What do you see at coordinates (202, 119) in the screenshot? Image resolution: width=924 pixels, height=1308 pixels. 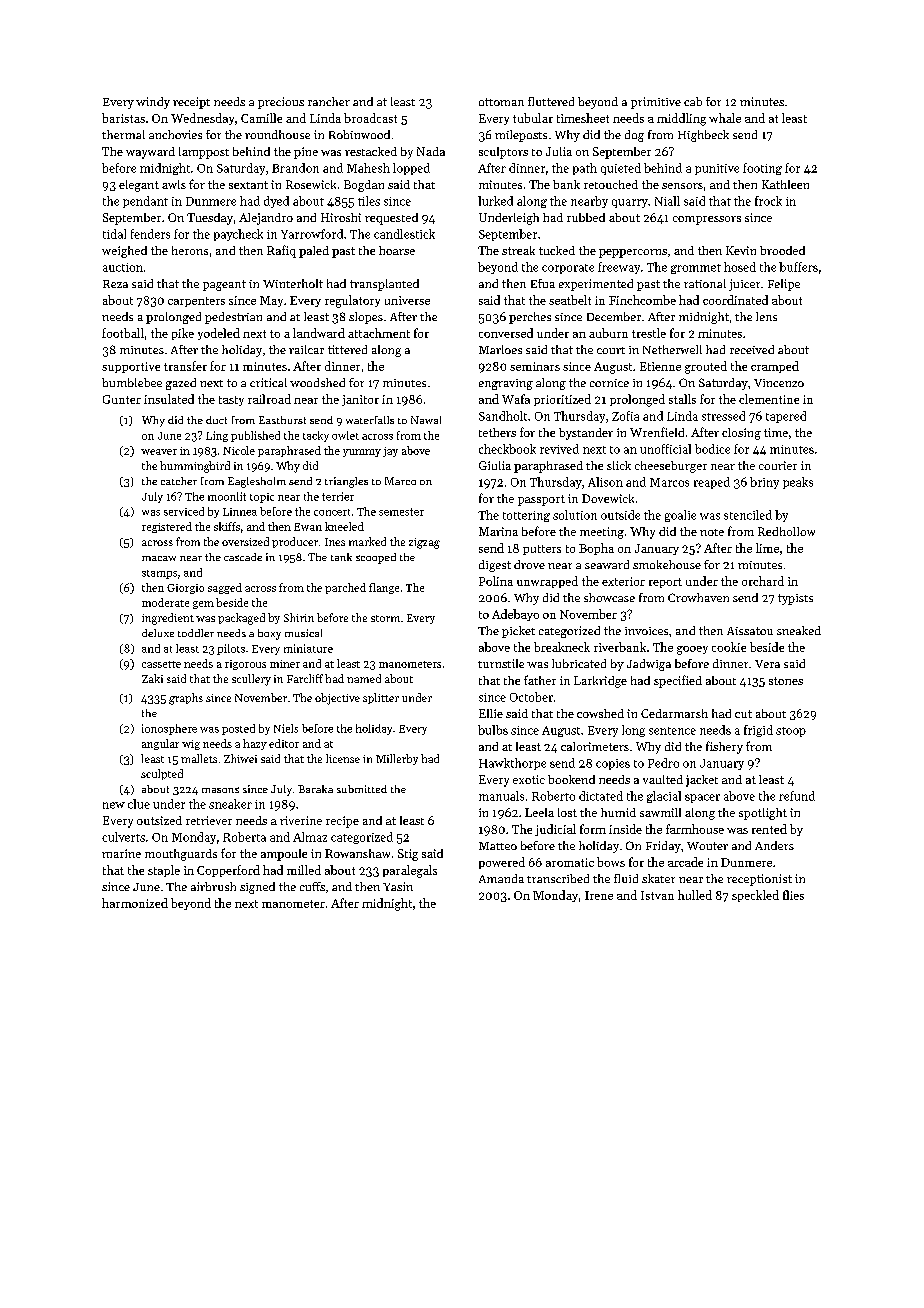 I see `Wednesday` at bounding box center [202, 119].
